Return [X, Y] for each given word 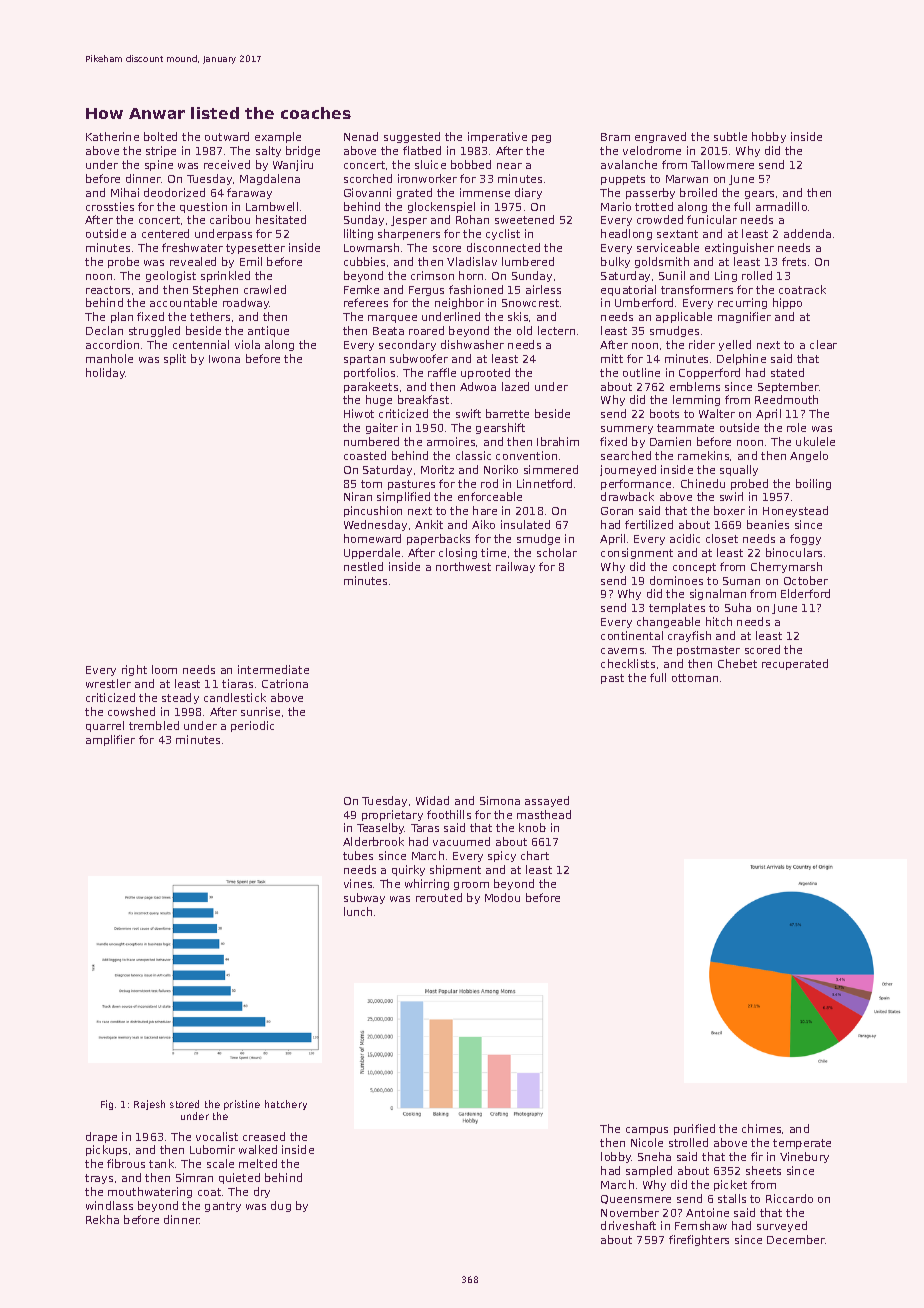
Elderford [805, 593]
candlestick [235, 697]
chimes [761, 1128]
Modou [502, 897]
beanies [768, 524]
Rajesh [149, 1105]
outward [227, 136]
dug [281, 1206]
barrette [507, 413]
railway [515, 567]
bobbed [471, 164]
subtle [730, 136]
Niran [358, 496]
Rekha [102, 1219]
